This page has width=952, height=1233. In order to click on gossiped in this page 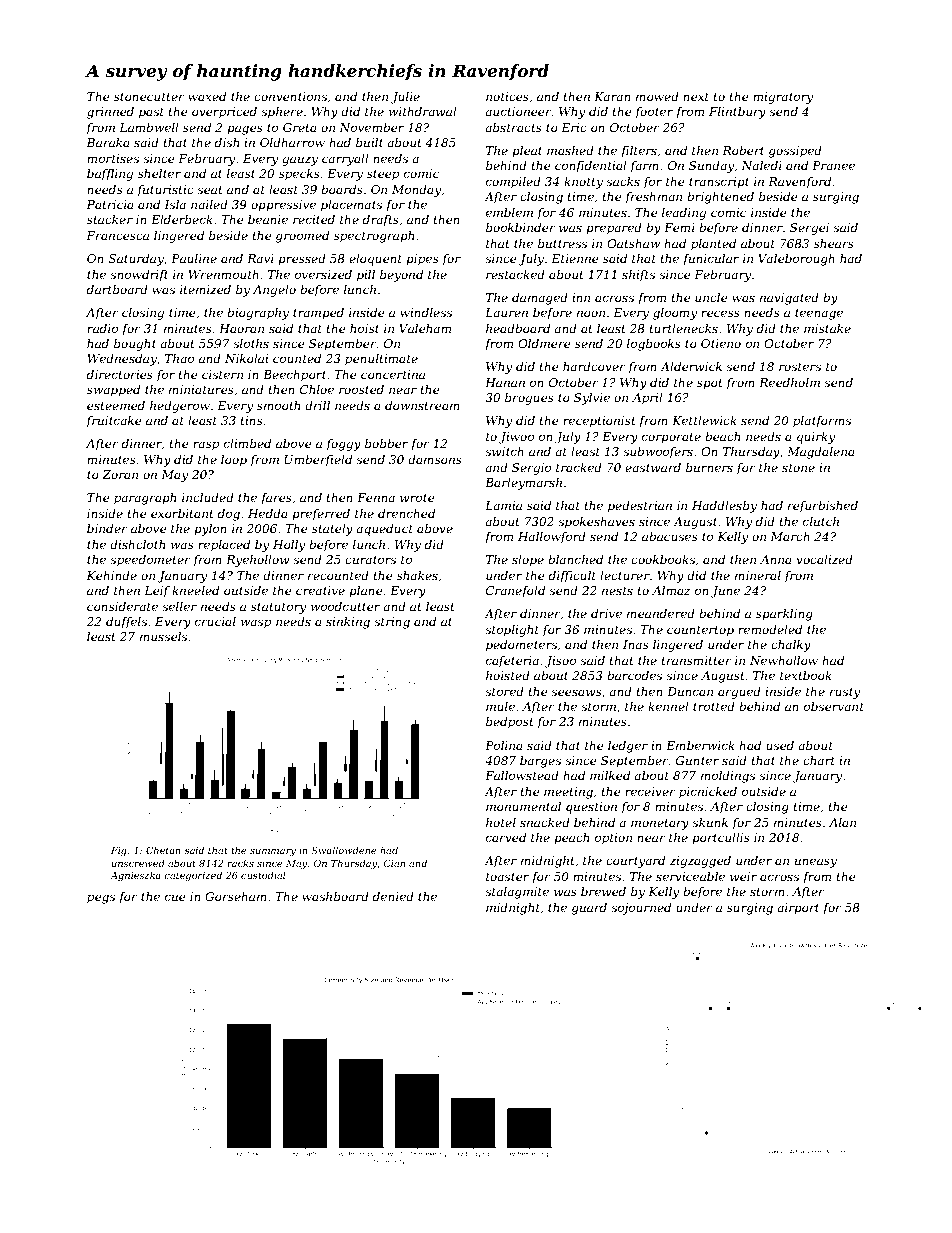, I will do `click(795, 152)`.
